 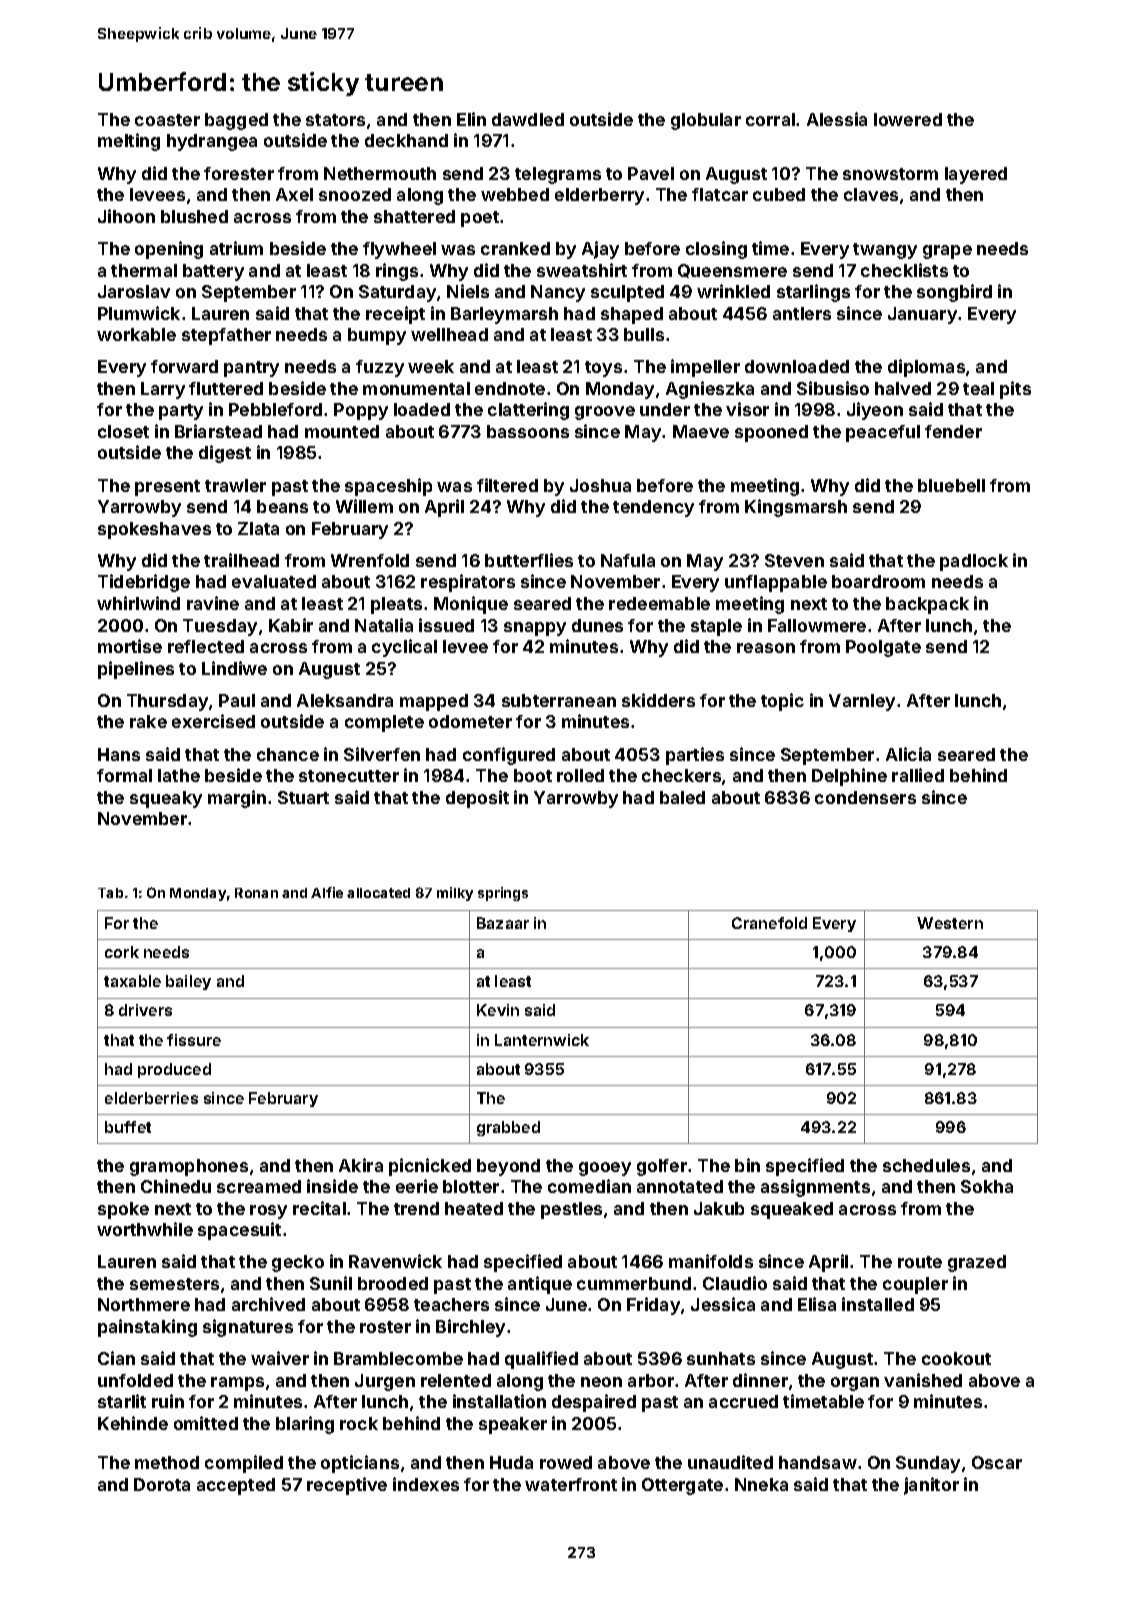 What do you see at coordinates (918, 775) in the screenshot?
I see `rallied` at bounding box center [918, 775].
